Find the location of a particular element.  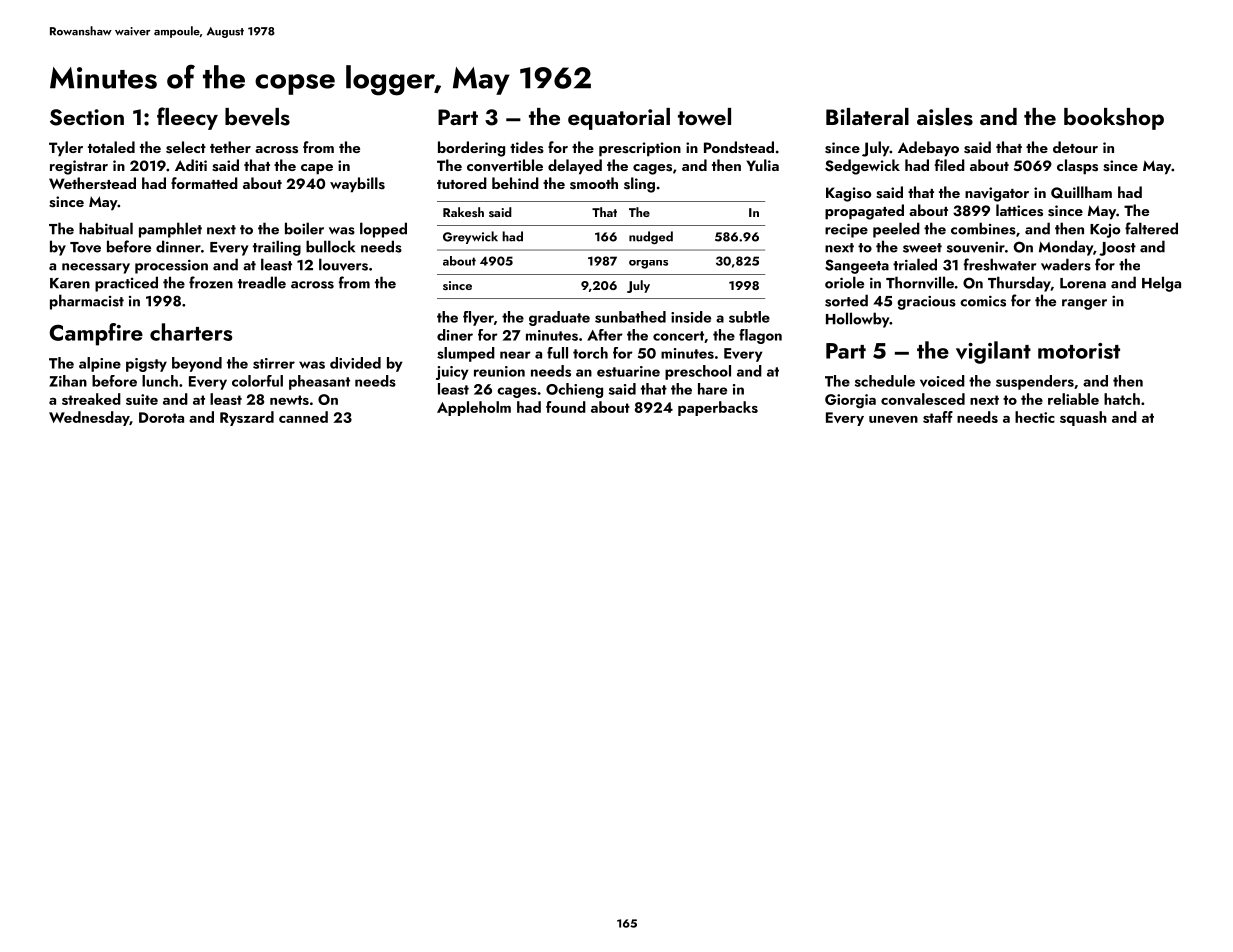

Quillham is located at coordinates (1081, 192).
